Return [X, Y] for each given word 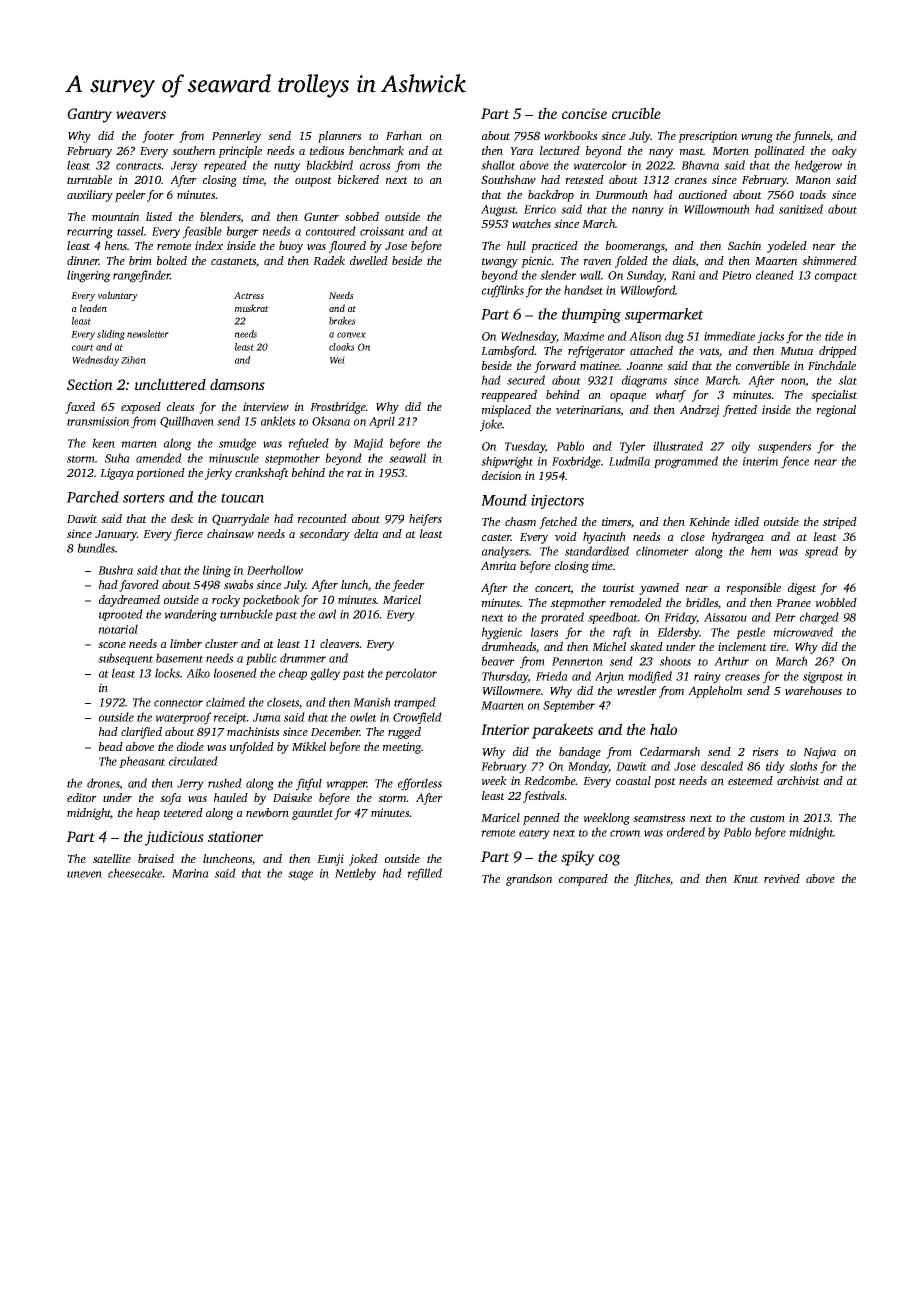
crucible [636, 113]
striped [840, 523]
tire [778, 646]
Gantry [89, 115]
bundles [96, 548]
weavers [141, 115]
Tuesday [525, 447]
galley [325, 674]
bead [111, 746]
